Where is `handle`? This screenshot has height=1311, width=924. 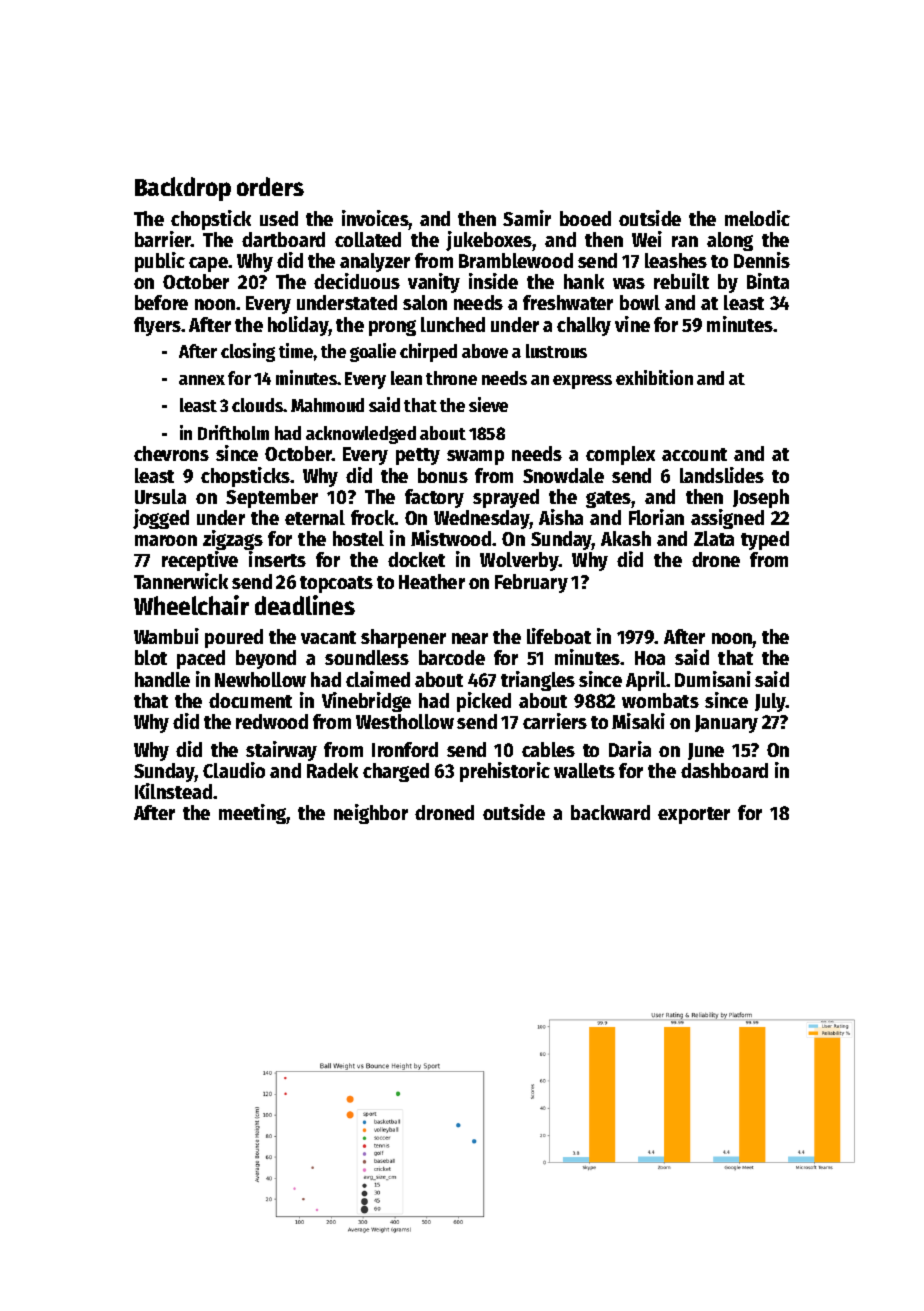 handle is located at coordinates (162, 679).
